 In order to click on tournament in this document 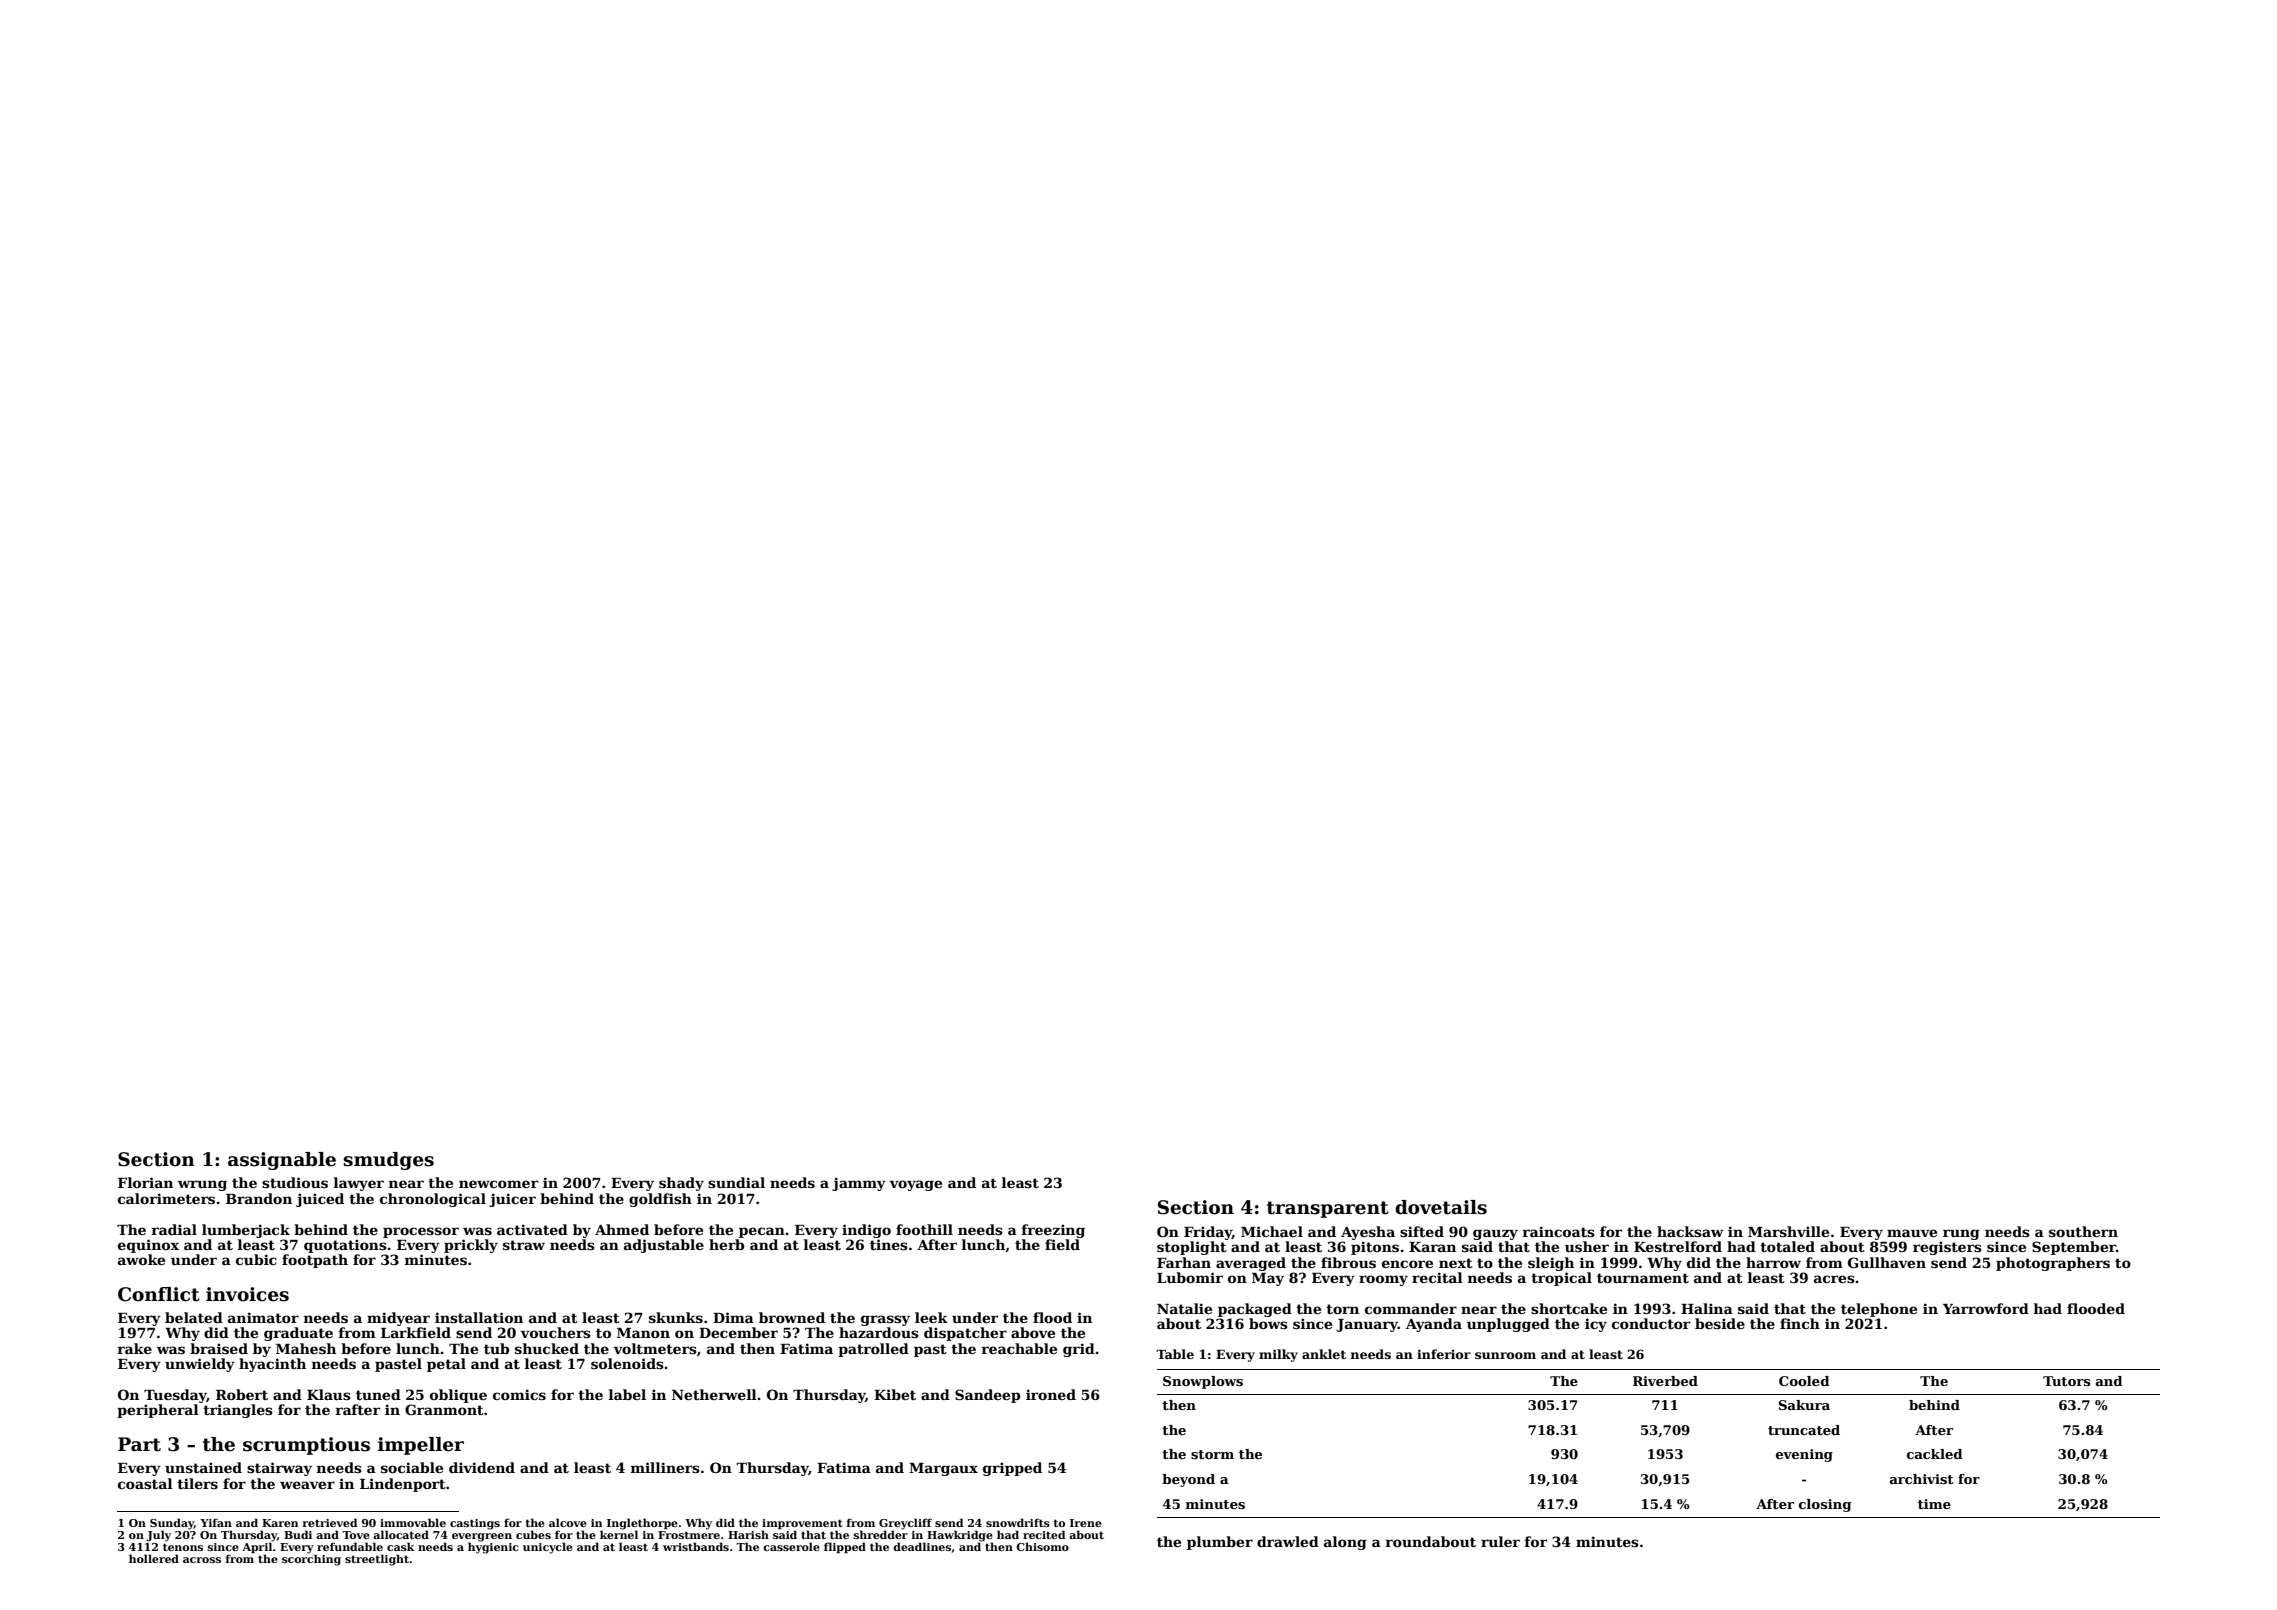, I will do `click(1643, 1278)`.
